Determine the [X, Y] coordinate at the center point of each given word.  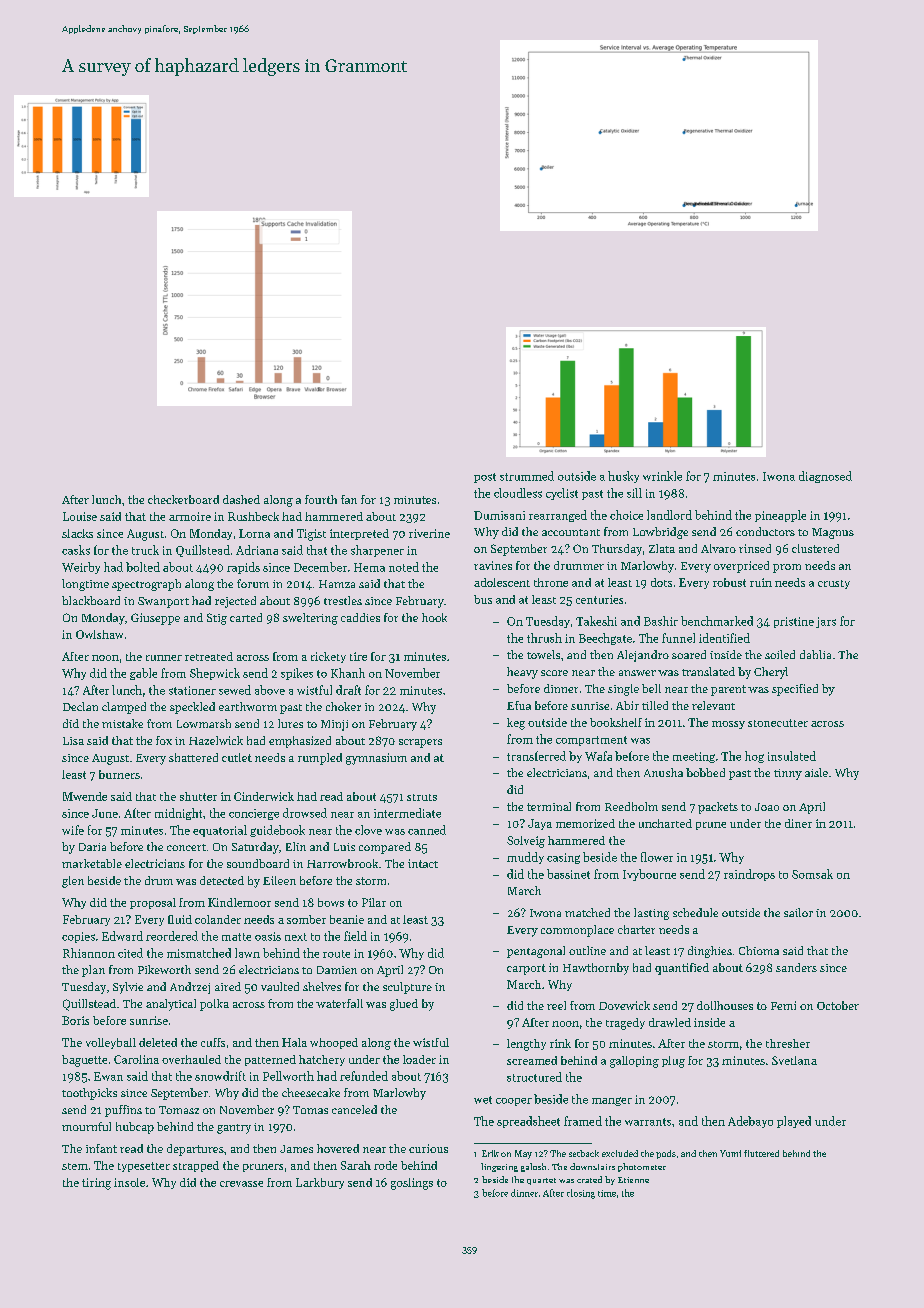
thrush [544, 638]
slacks [77, 533]
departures [195, 1150]
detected [222, 880]
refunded [364, 1076]
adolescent [502, 582]
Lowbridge [660, 533]
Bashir [661, 621]
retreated [209, 656]
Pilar [374, 902]
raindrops [749, 875]
